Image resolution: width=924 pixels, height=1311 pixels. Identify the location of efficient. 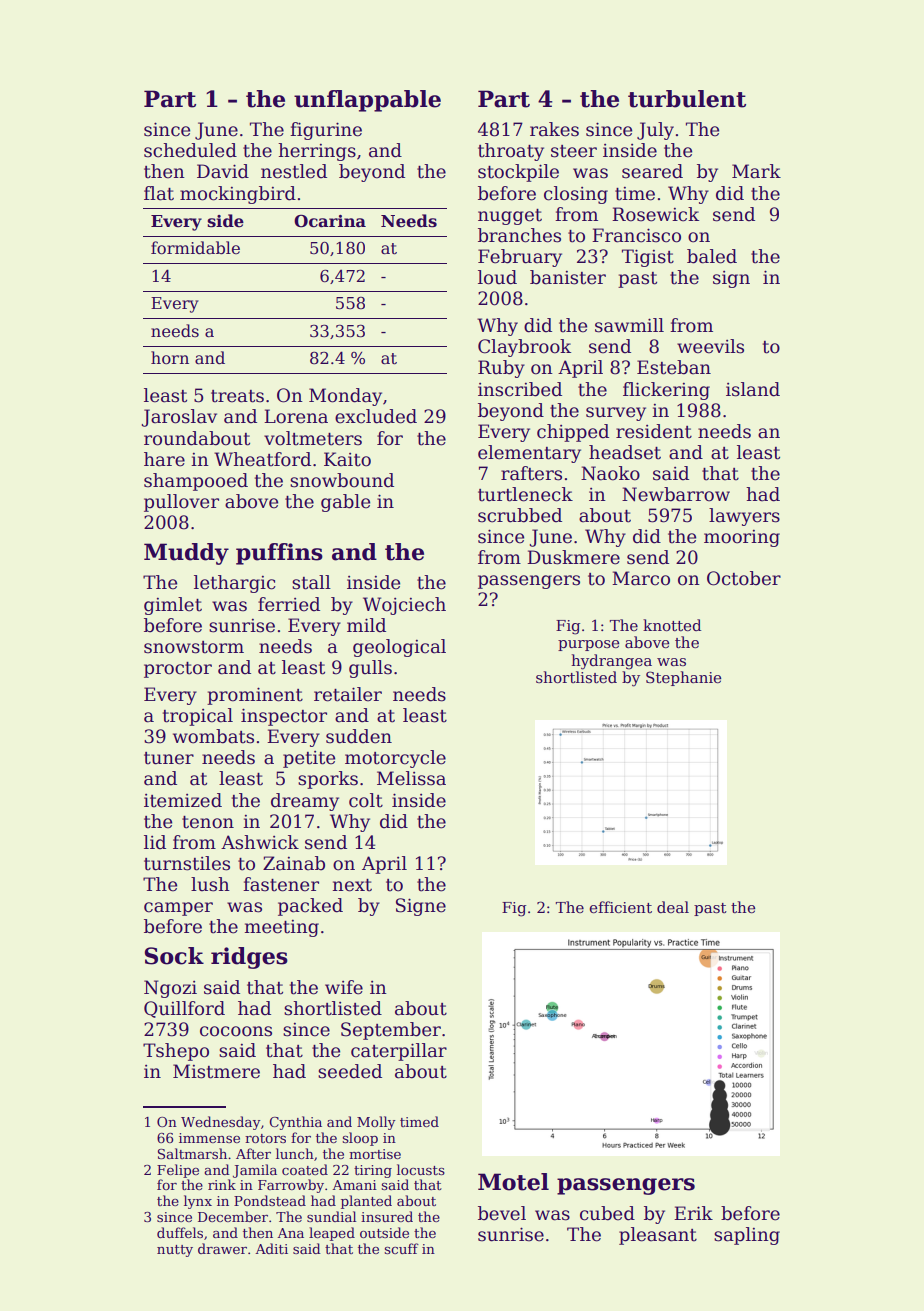
(621, 907).
